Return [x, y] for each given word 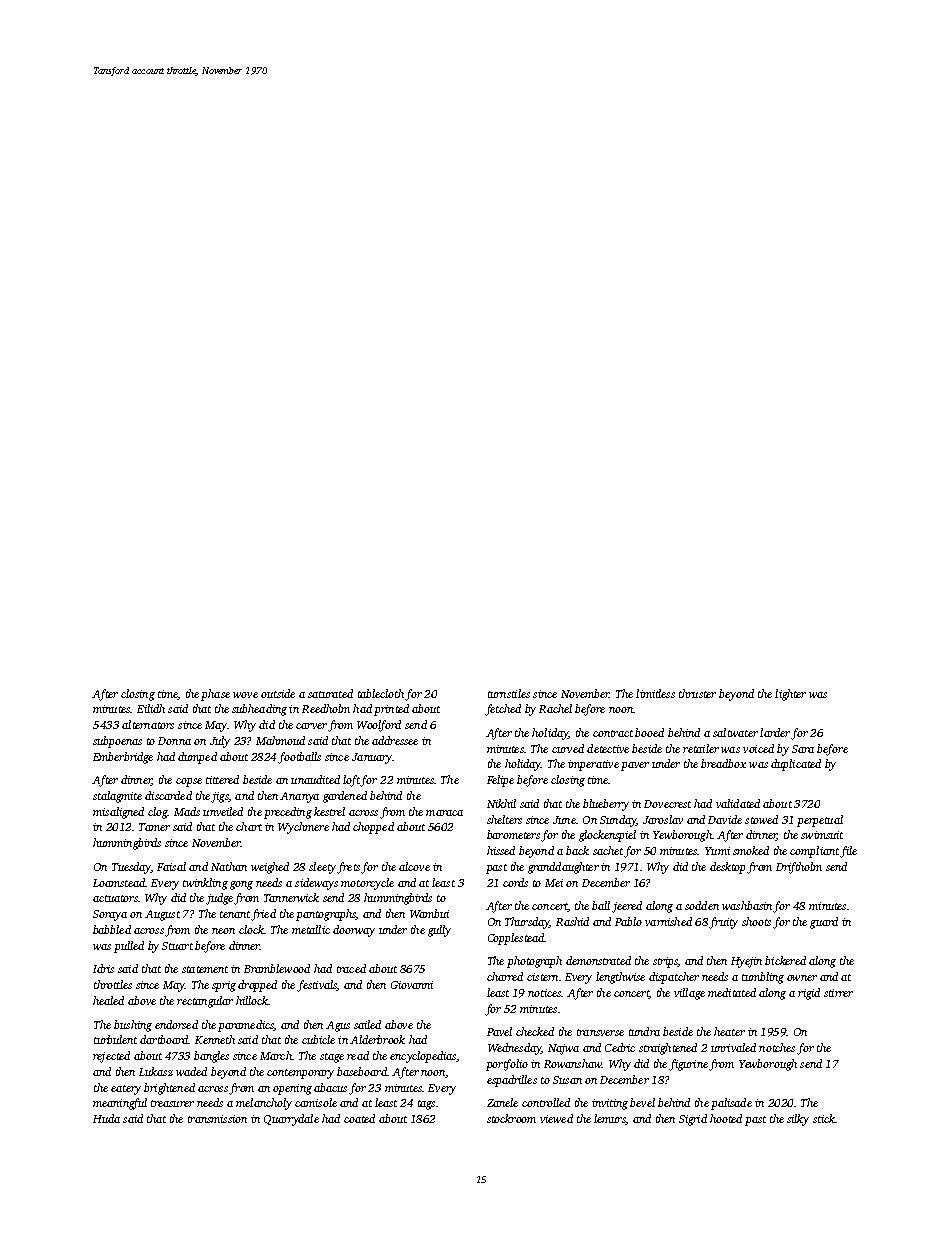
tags [426, 1105]
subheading [259, 710]
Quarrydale [291, 1120]
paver [635, 766]
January [372, 758]
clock [251, 929]
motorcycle [367, 884]
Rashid [572, 921]
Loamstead [119, 882]
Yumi [717, 851]
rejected [111, 1057]
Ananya [299, 797]
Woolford [379, 726]
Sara [803, 749]
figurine [688, 1065]
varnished [668, 921]
